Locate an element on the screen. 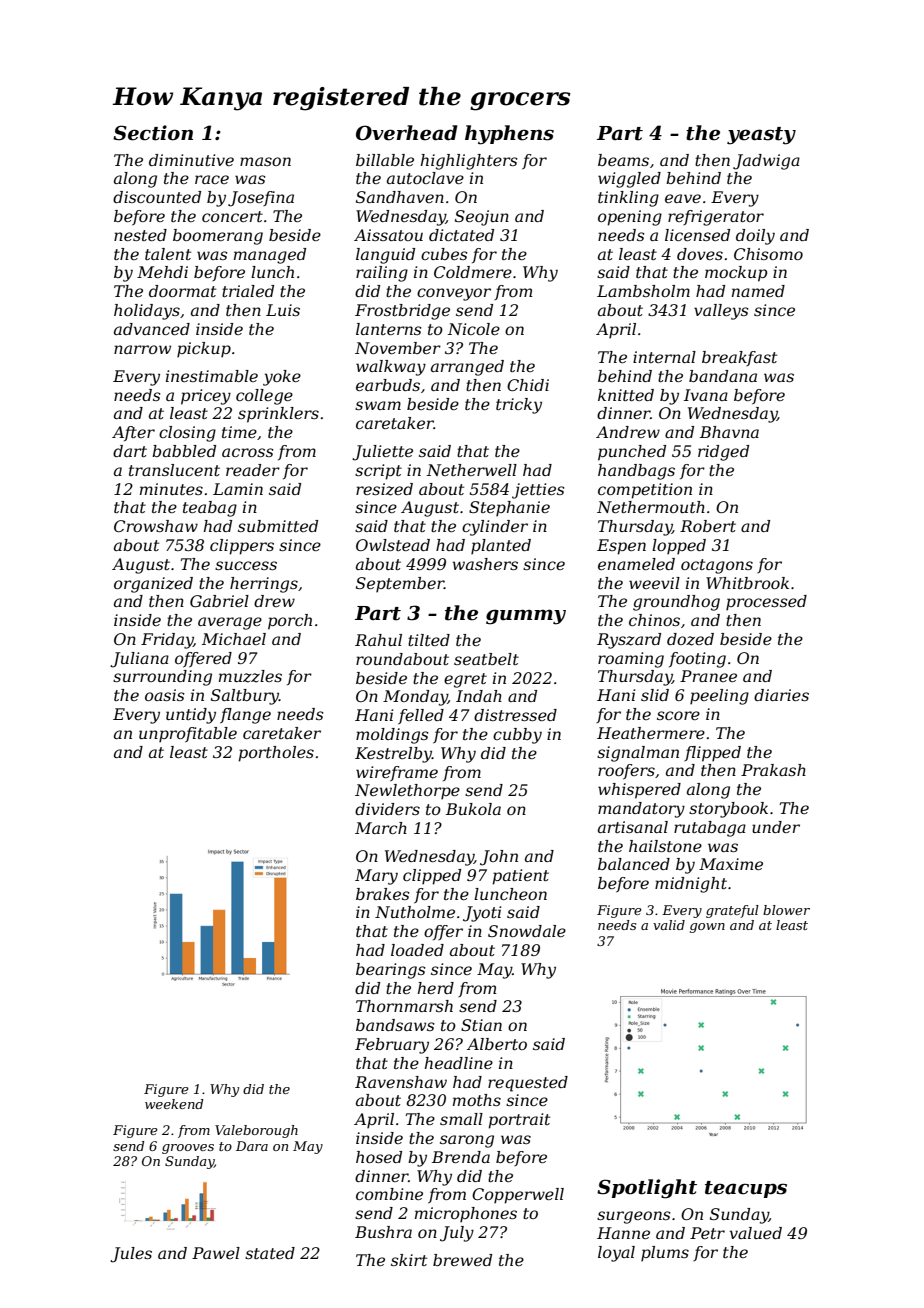  dividers is located at coordinates (387, 809).
